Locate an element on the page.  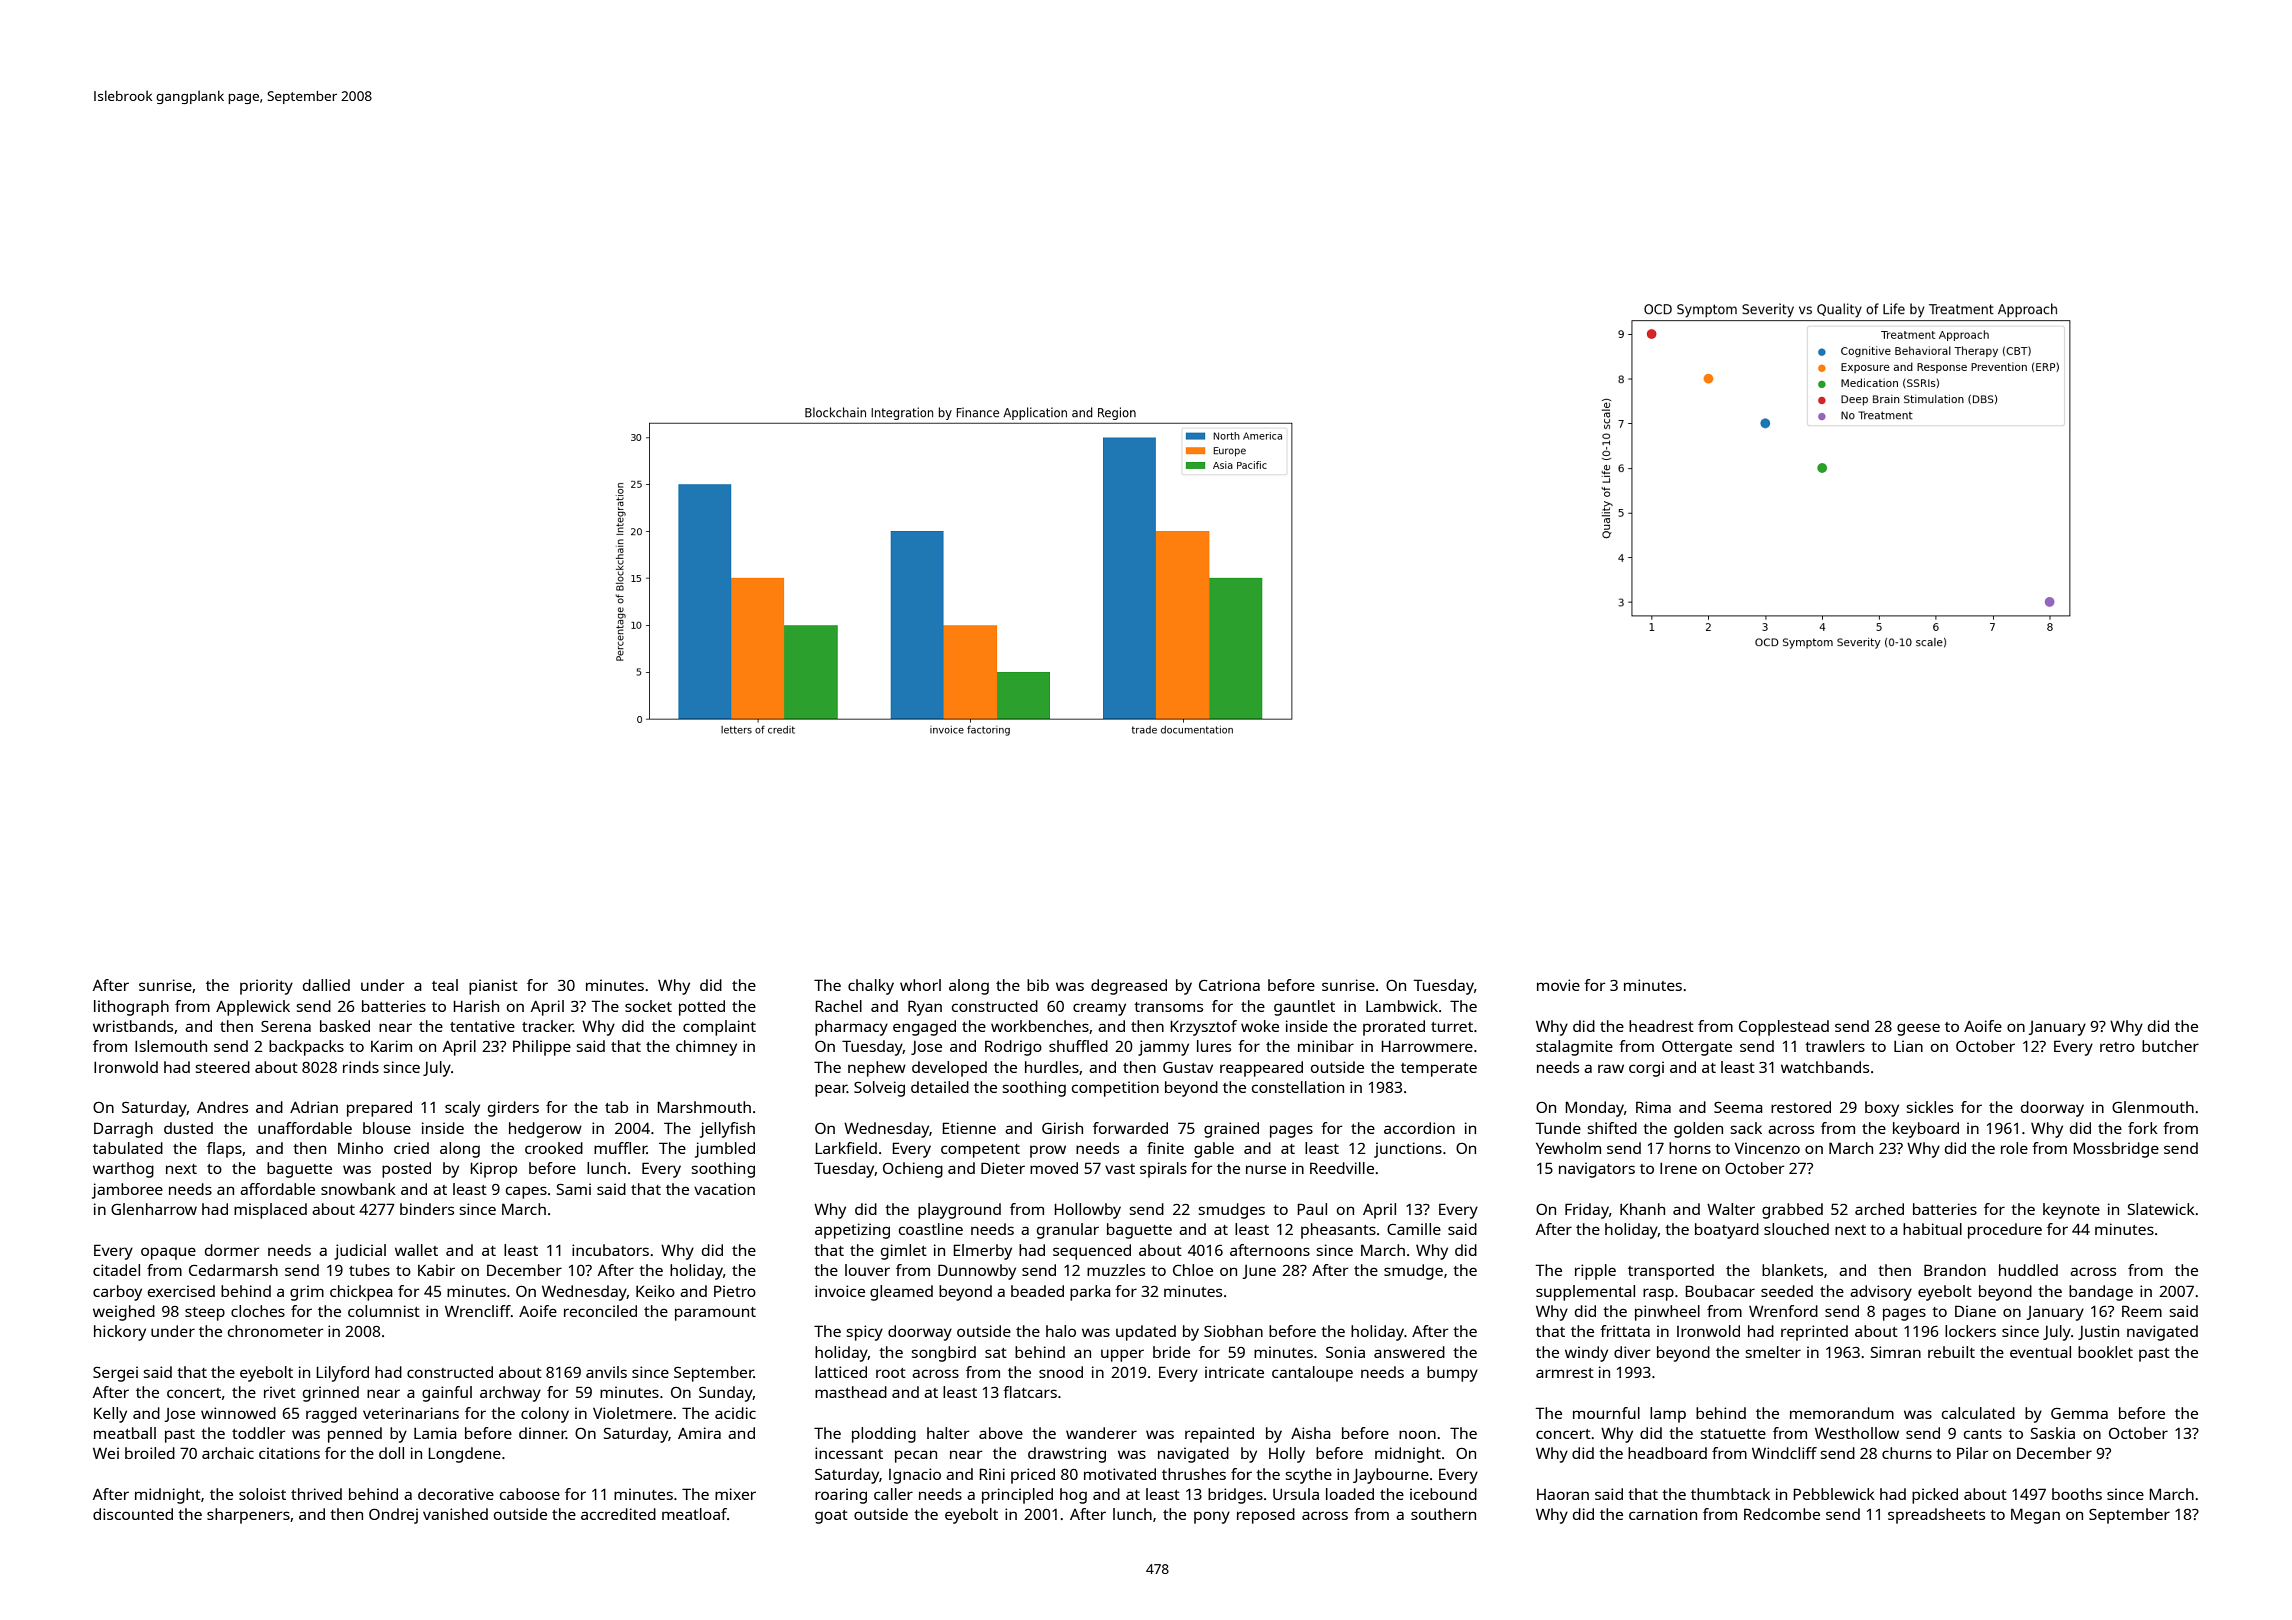
memorandum is located at coordinates (1842, 1413).
